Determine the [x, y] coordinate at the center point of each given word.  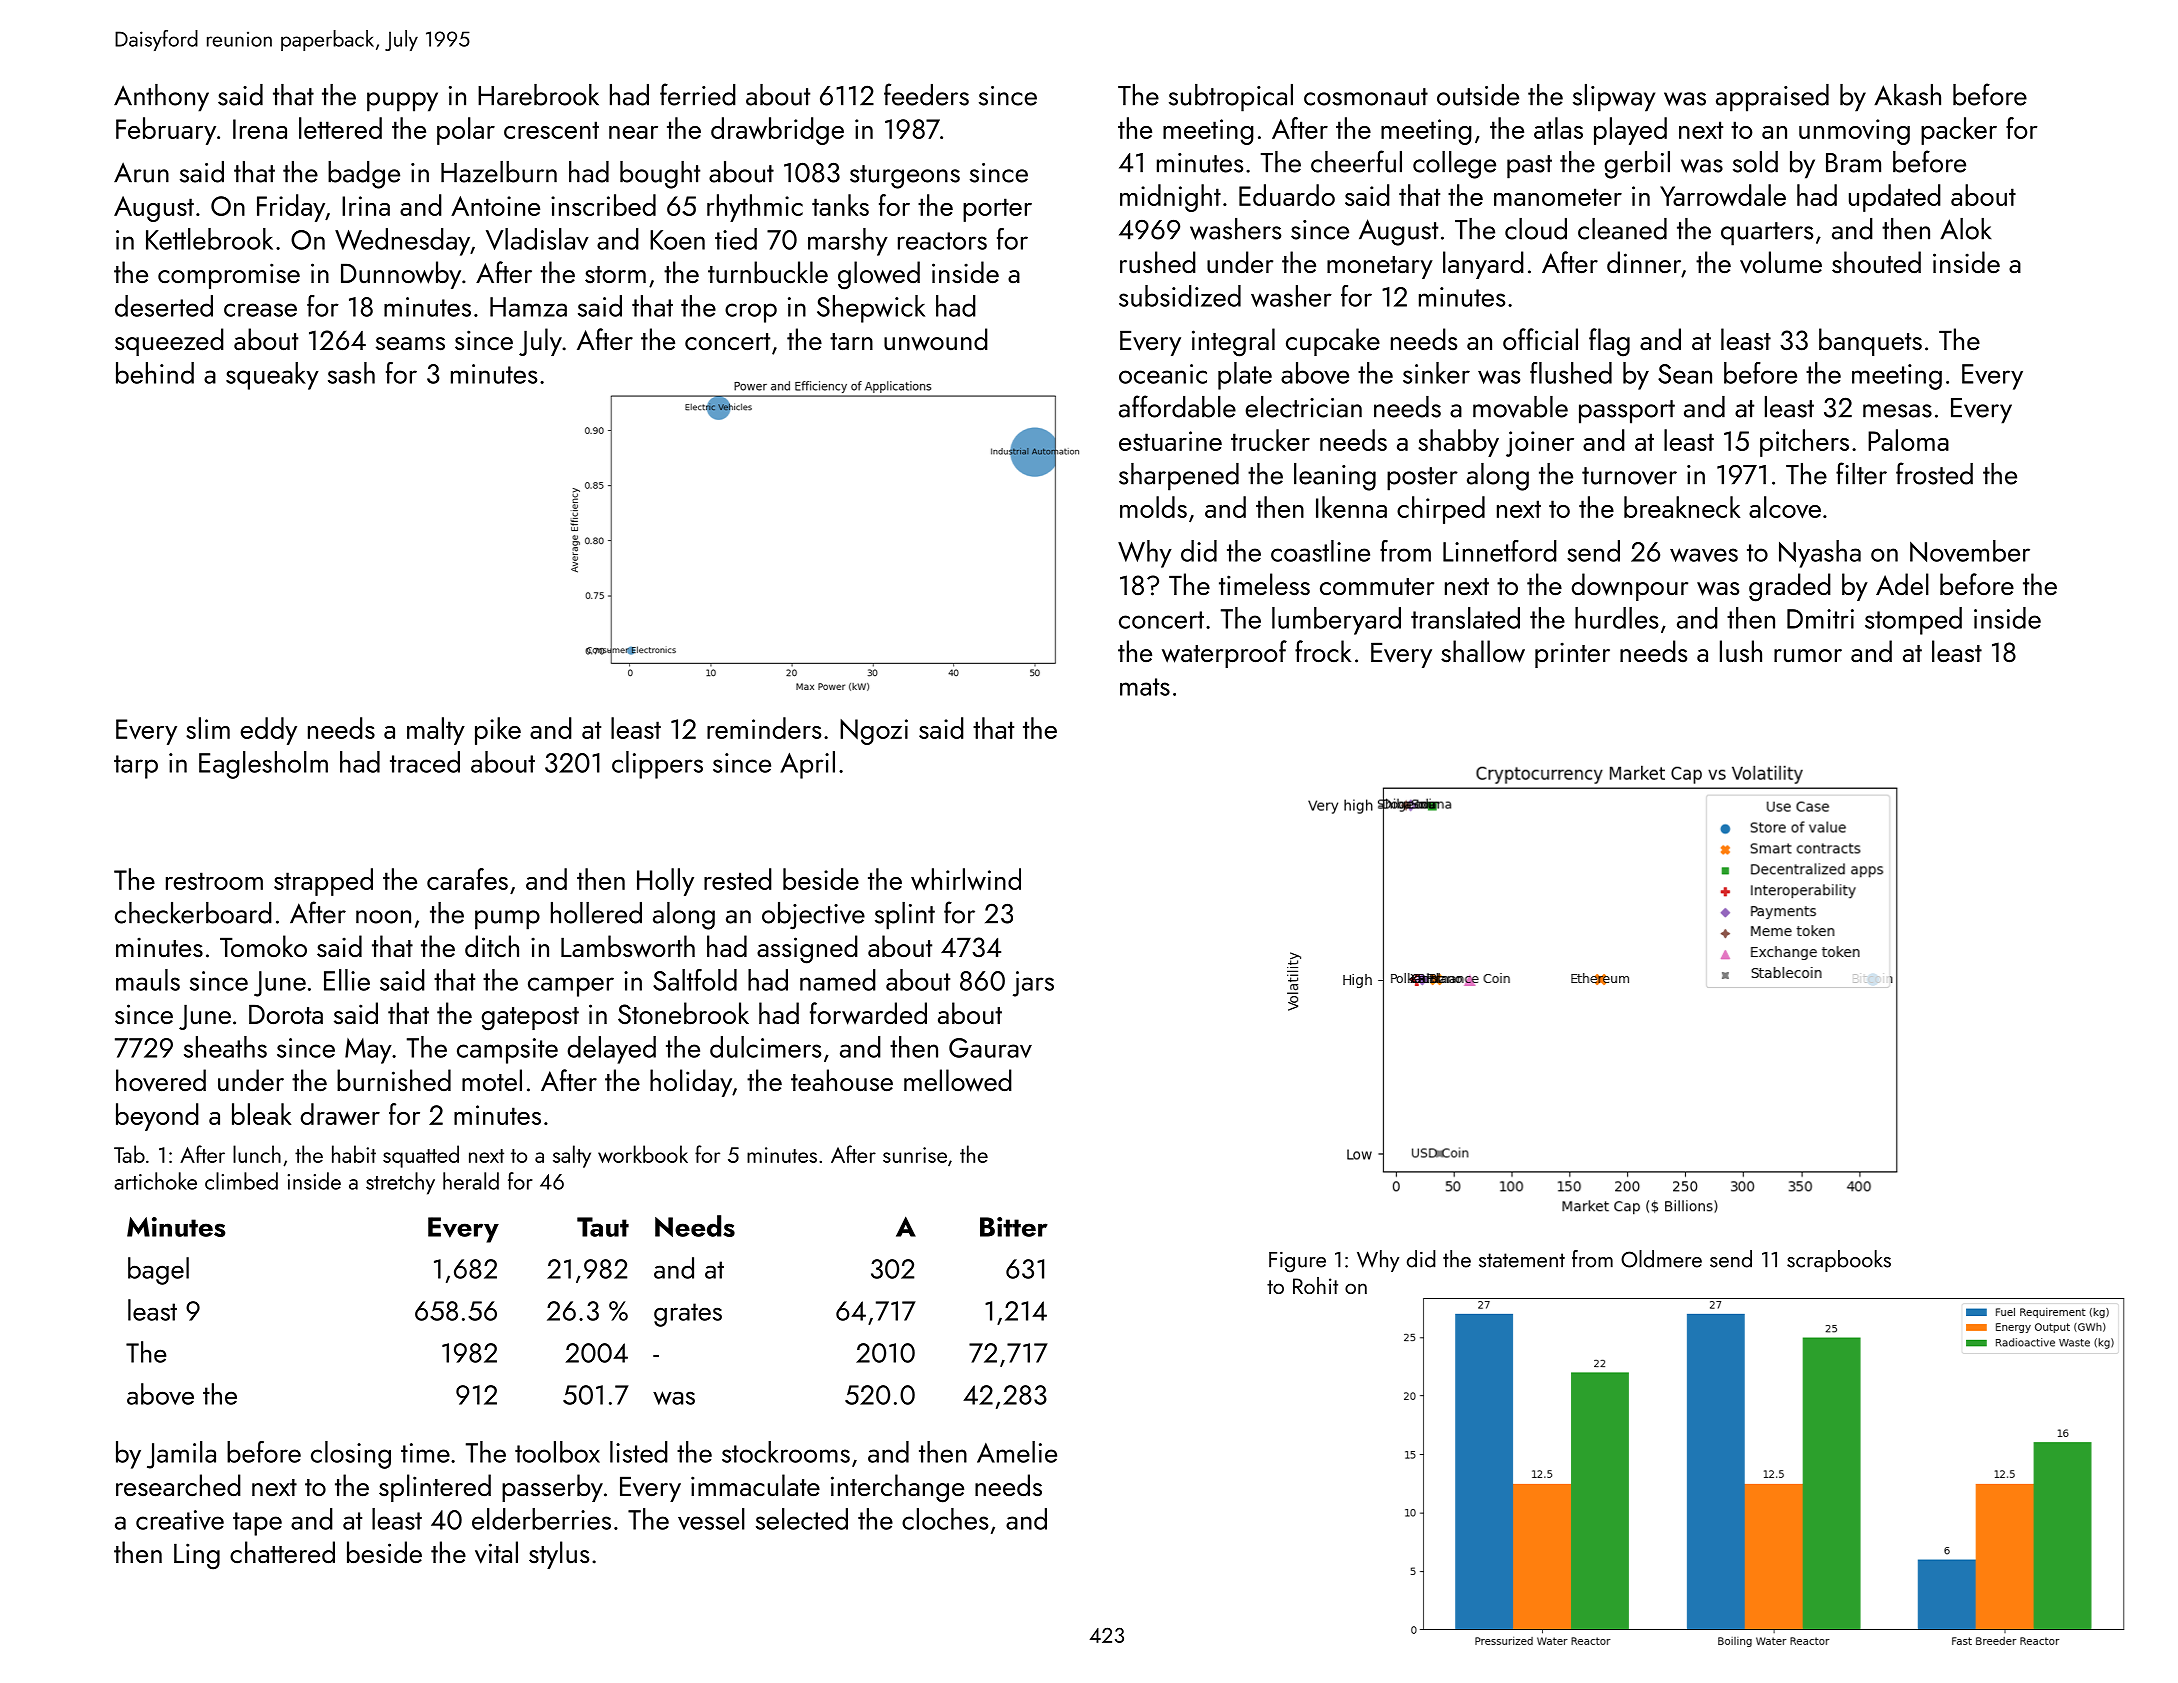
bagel [158, 1271]
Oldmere [1661, 1259]
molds [1153, 507]
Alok [1965, 229]
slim [208, 728]
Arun [141, 172]
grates [688, 1315]
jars [1033, 984]
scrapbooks [1839, 1261]
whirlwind [966, 879]
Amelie [1017, 1452]
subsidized [1180, 296]
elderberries [541, 1519]
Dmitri [1820, 619]
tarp [136, 767]
